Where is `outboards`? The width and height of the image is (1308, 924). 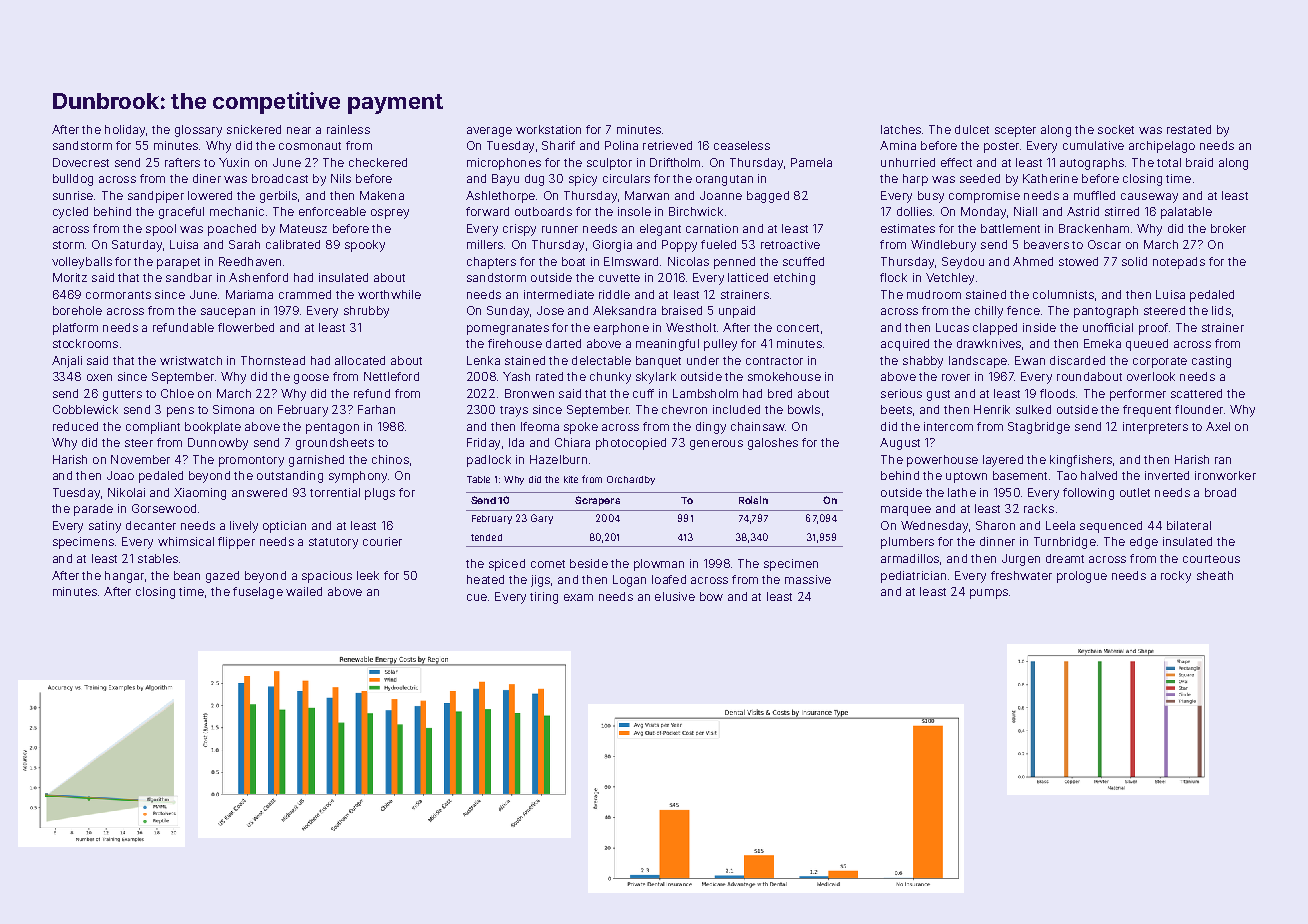 outboards is located at coordinates (543, 211).
